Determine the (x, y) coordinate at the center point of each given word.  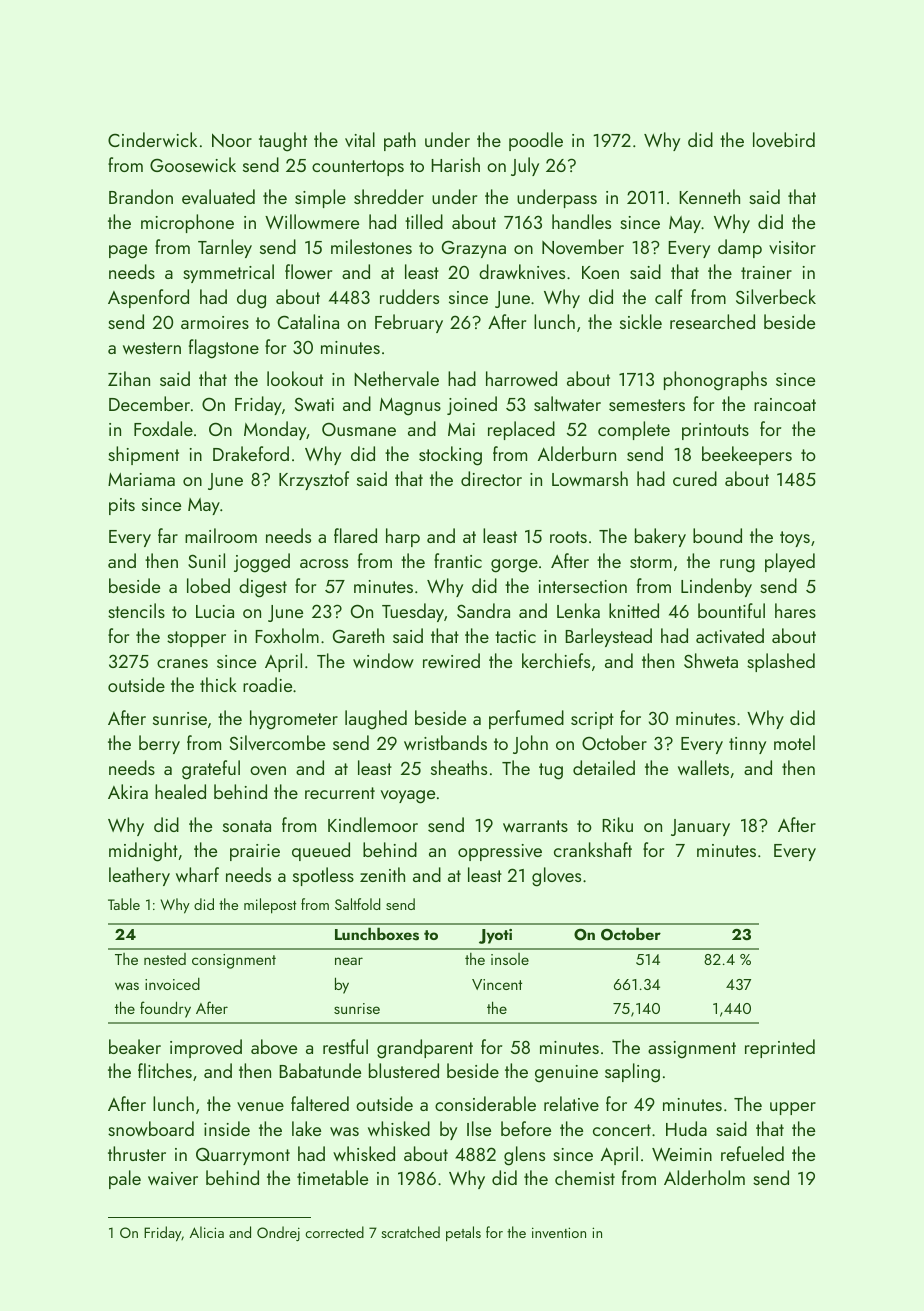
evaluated (218, 196)
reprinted (780, 1048)
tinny (747, 745)
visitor (792, 247)
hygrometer (294, 720)
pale (125, 1179)
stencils (136, 610)
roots (568, 537)
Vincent (497, 984)
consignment (234, 961)
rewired (451, 660)
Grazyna (474, 249)
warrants (535, 826)
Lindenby (716, 587)
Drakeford (251, 453)
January (700, 827)
